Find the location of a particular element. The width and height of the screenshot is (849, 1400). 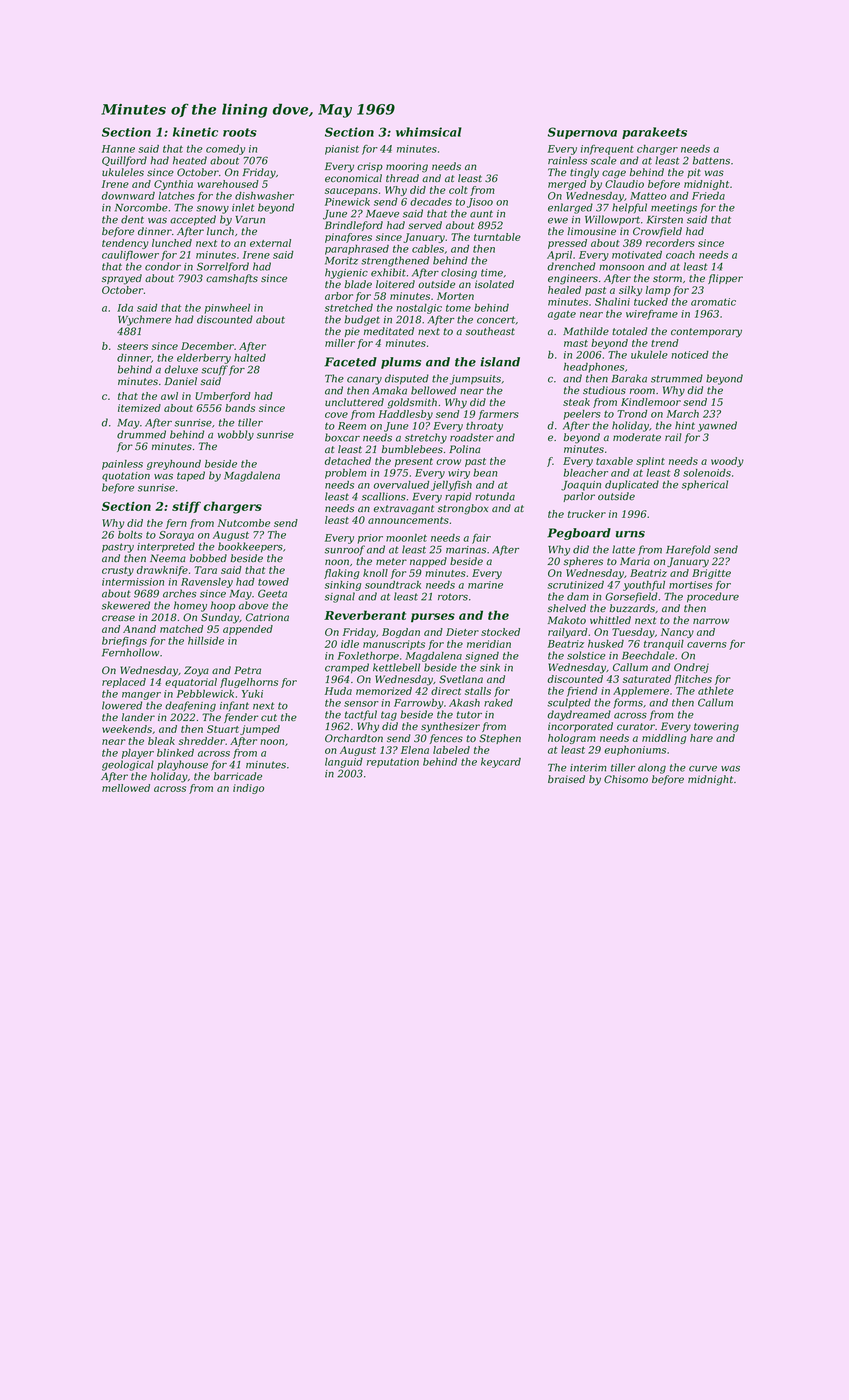

trucker is located at coordinates (587, 514).
